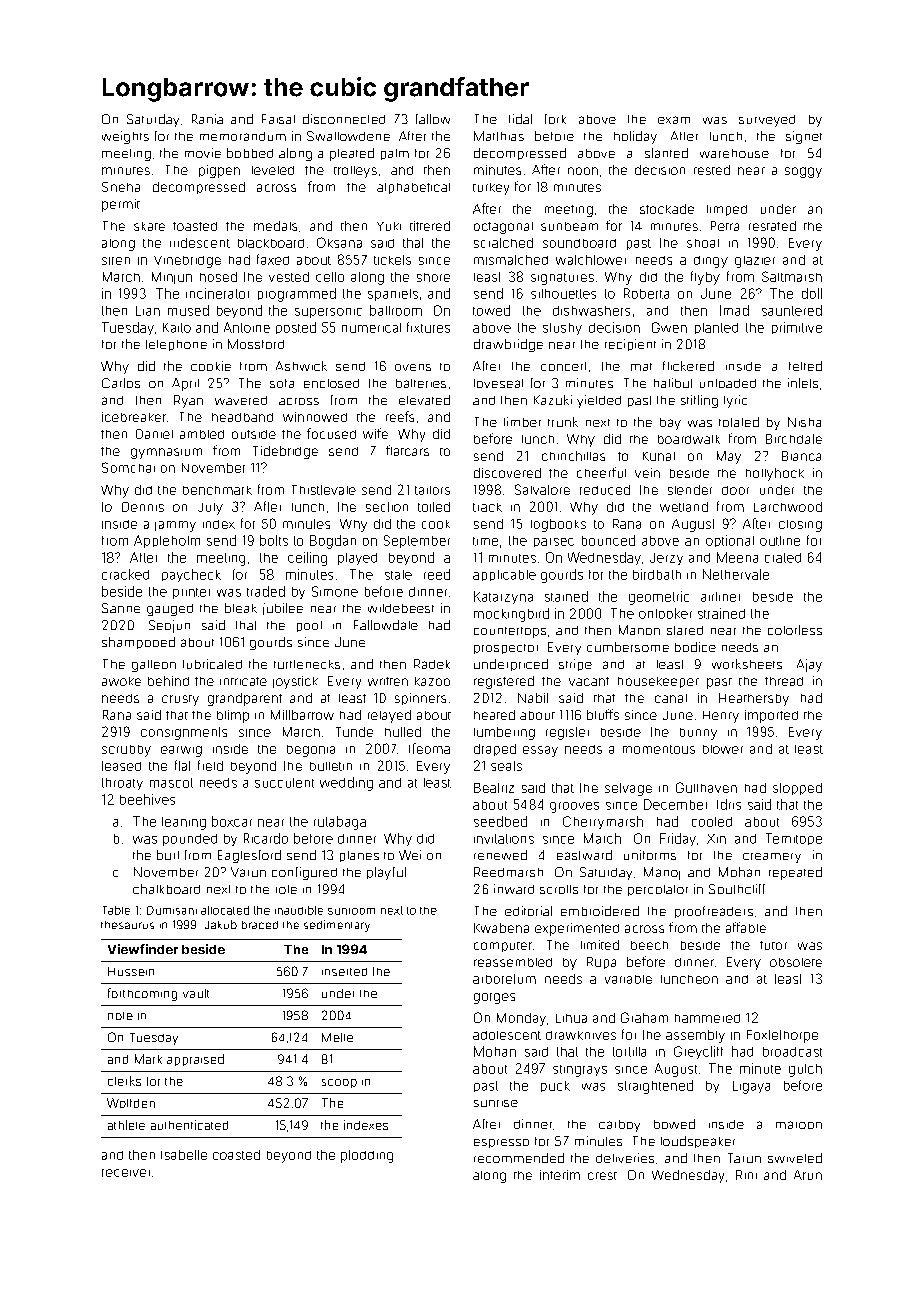  What do you see at coordinates (120, 1016) in the image?
I see `note` at bounding box center [120, 1016].
